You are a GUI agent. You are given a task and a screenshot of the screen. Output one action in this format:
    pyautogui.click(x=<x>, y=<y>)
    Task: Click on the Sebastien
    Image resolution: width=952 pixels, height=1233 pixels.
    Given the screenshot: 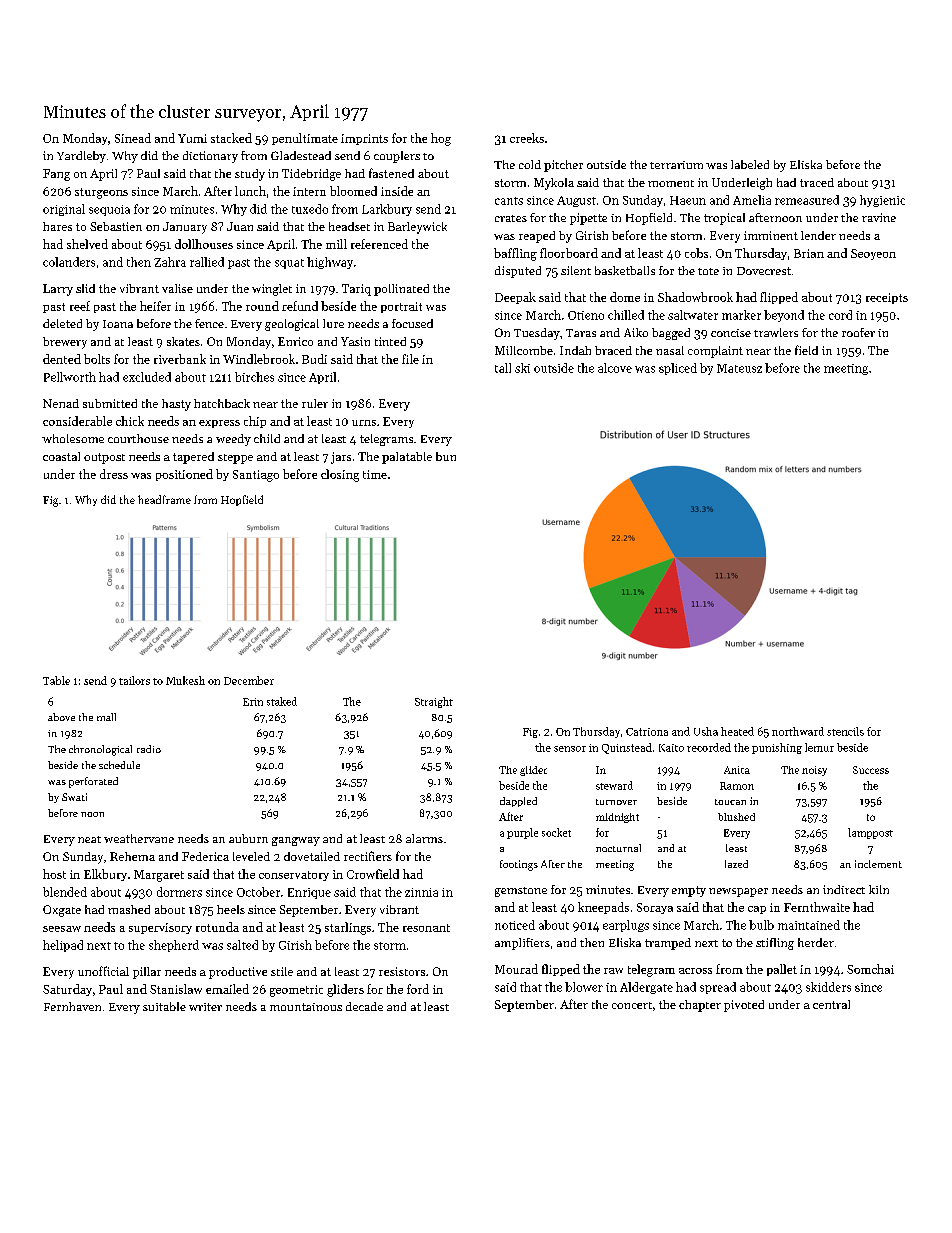 What is the action you would take?
    pyautogui.click(x=116, y=226)
